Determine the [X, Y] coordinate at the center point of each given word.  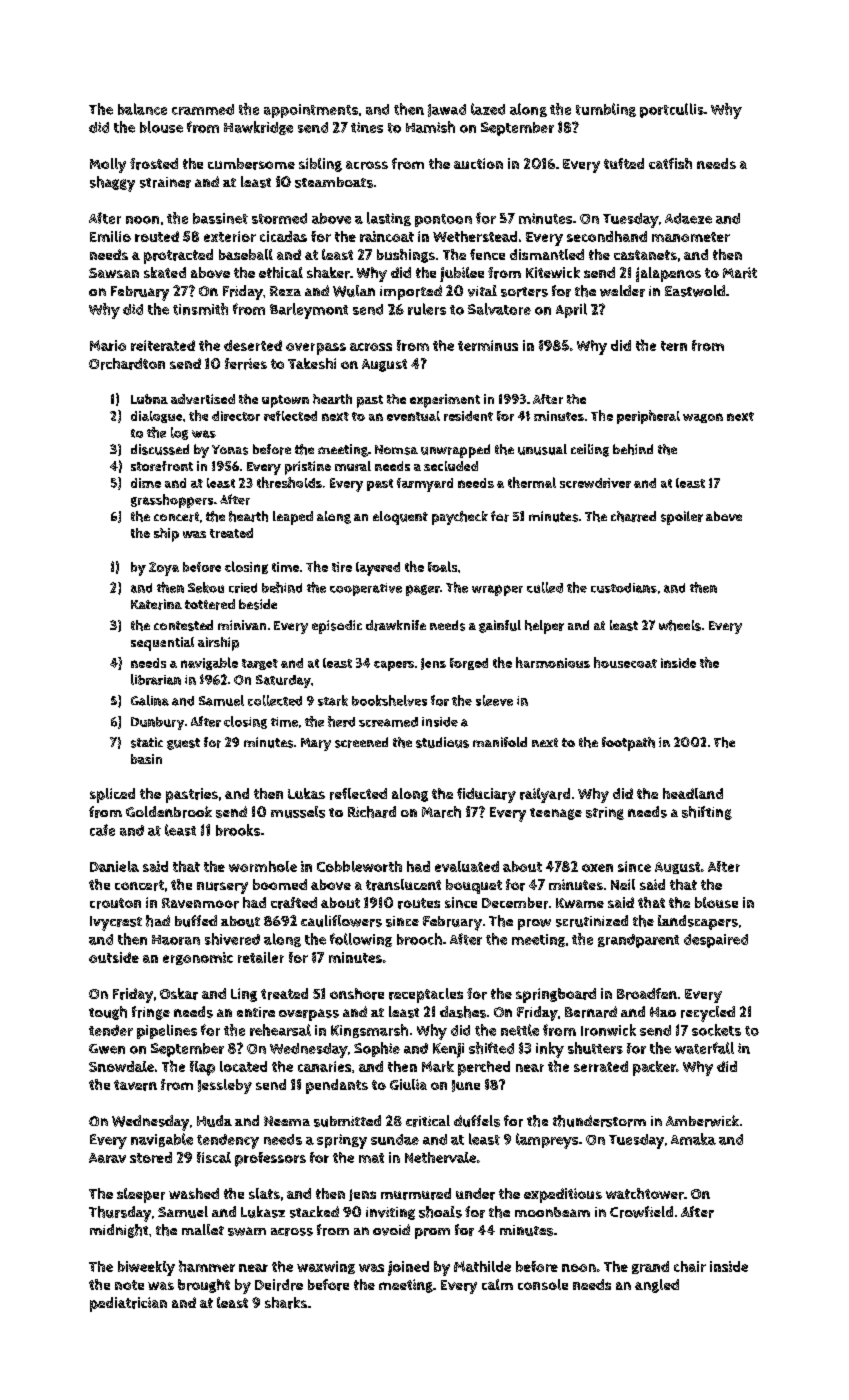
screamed [388, 722]
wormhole [263, 866]
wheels [680, 625]
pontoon [443, 220]
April [571, 310]
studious [442, 742]
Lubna [149, 399]
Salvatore [499, 309]
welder [622, 291]
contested [183, 625]
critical [428, 1121]
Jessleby [225, 1086]
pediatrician [128, 1304]
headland [693, 793]
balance [142, 109]
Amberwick [702, 1121]
